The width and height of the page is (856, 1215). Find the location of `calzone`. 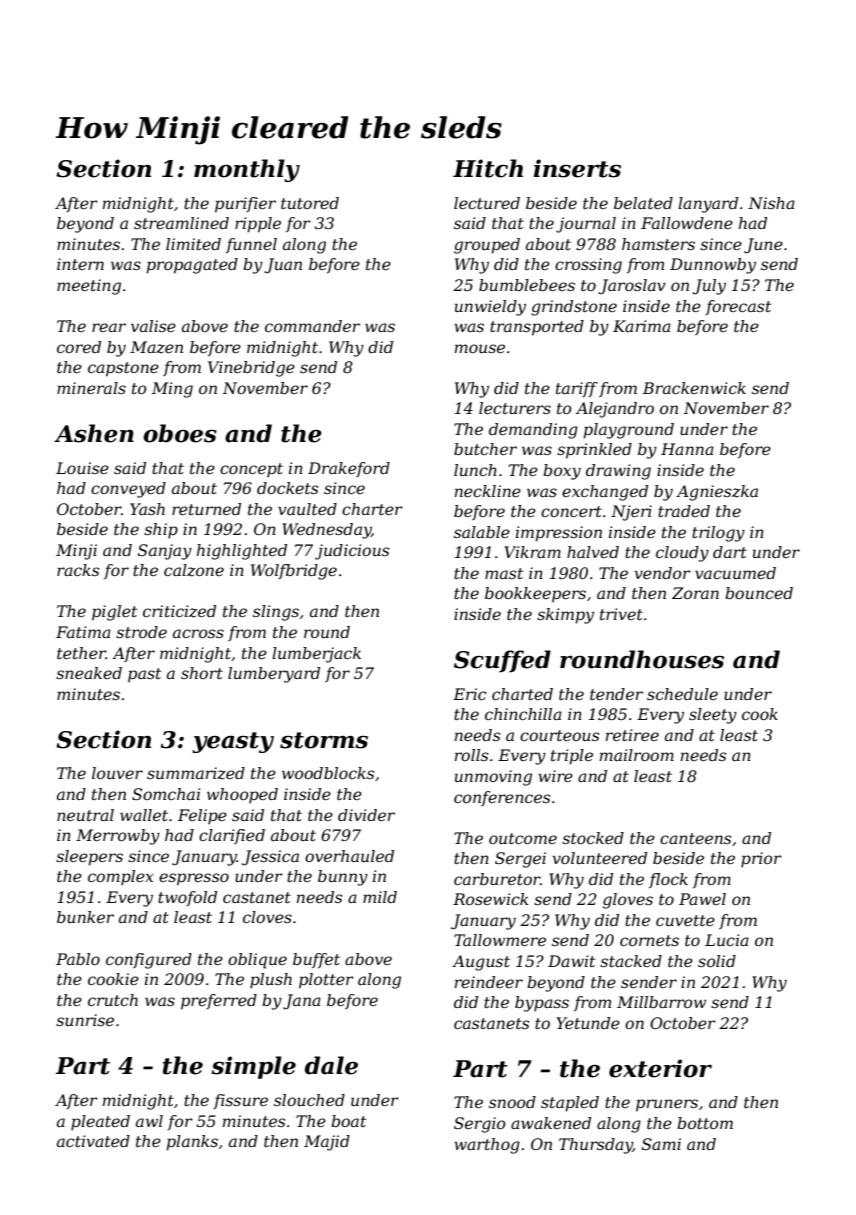

calzone is located at coordinates (194, 570).
